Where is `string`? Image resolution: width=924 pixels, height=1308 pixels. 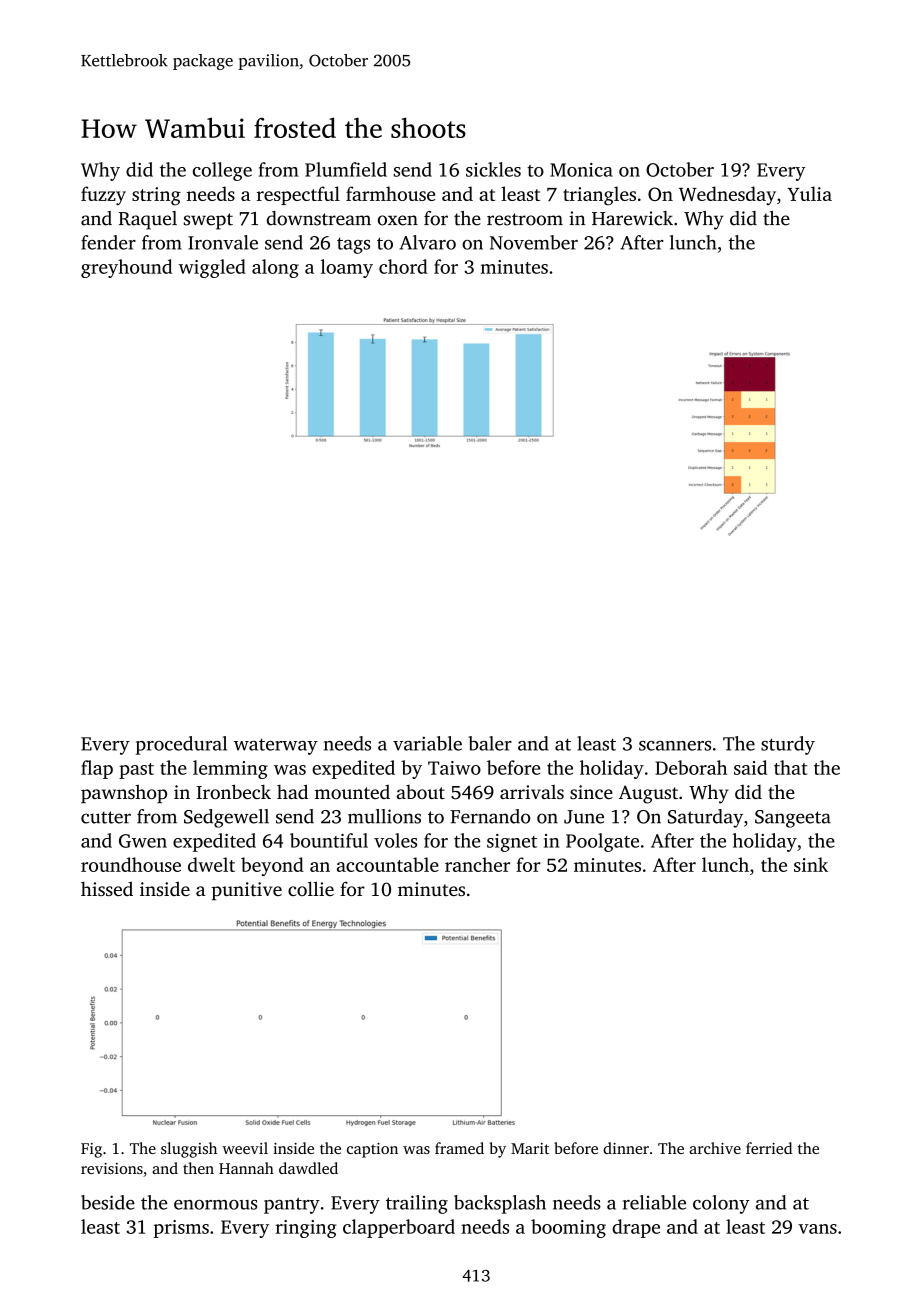 string is located at coordinates (156, 196).
